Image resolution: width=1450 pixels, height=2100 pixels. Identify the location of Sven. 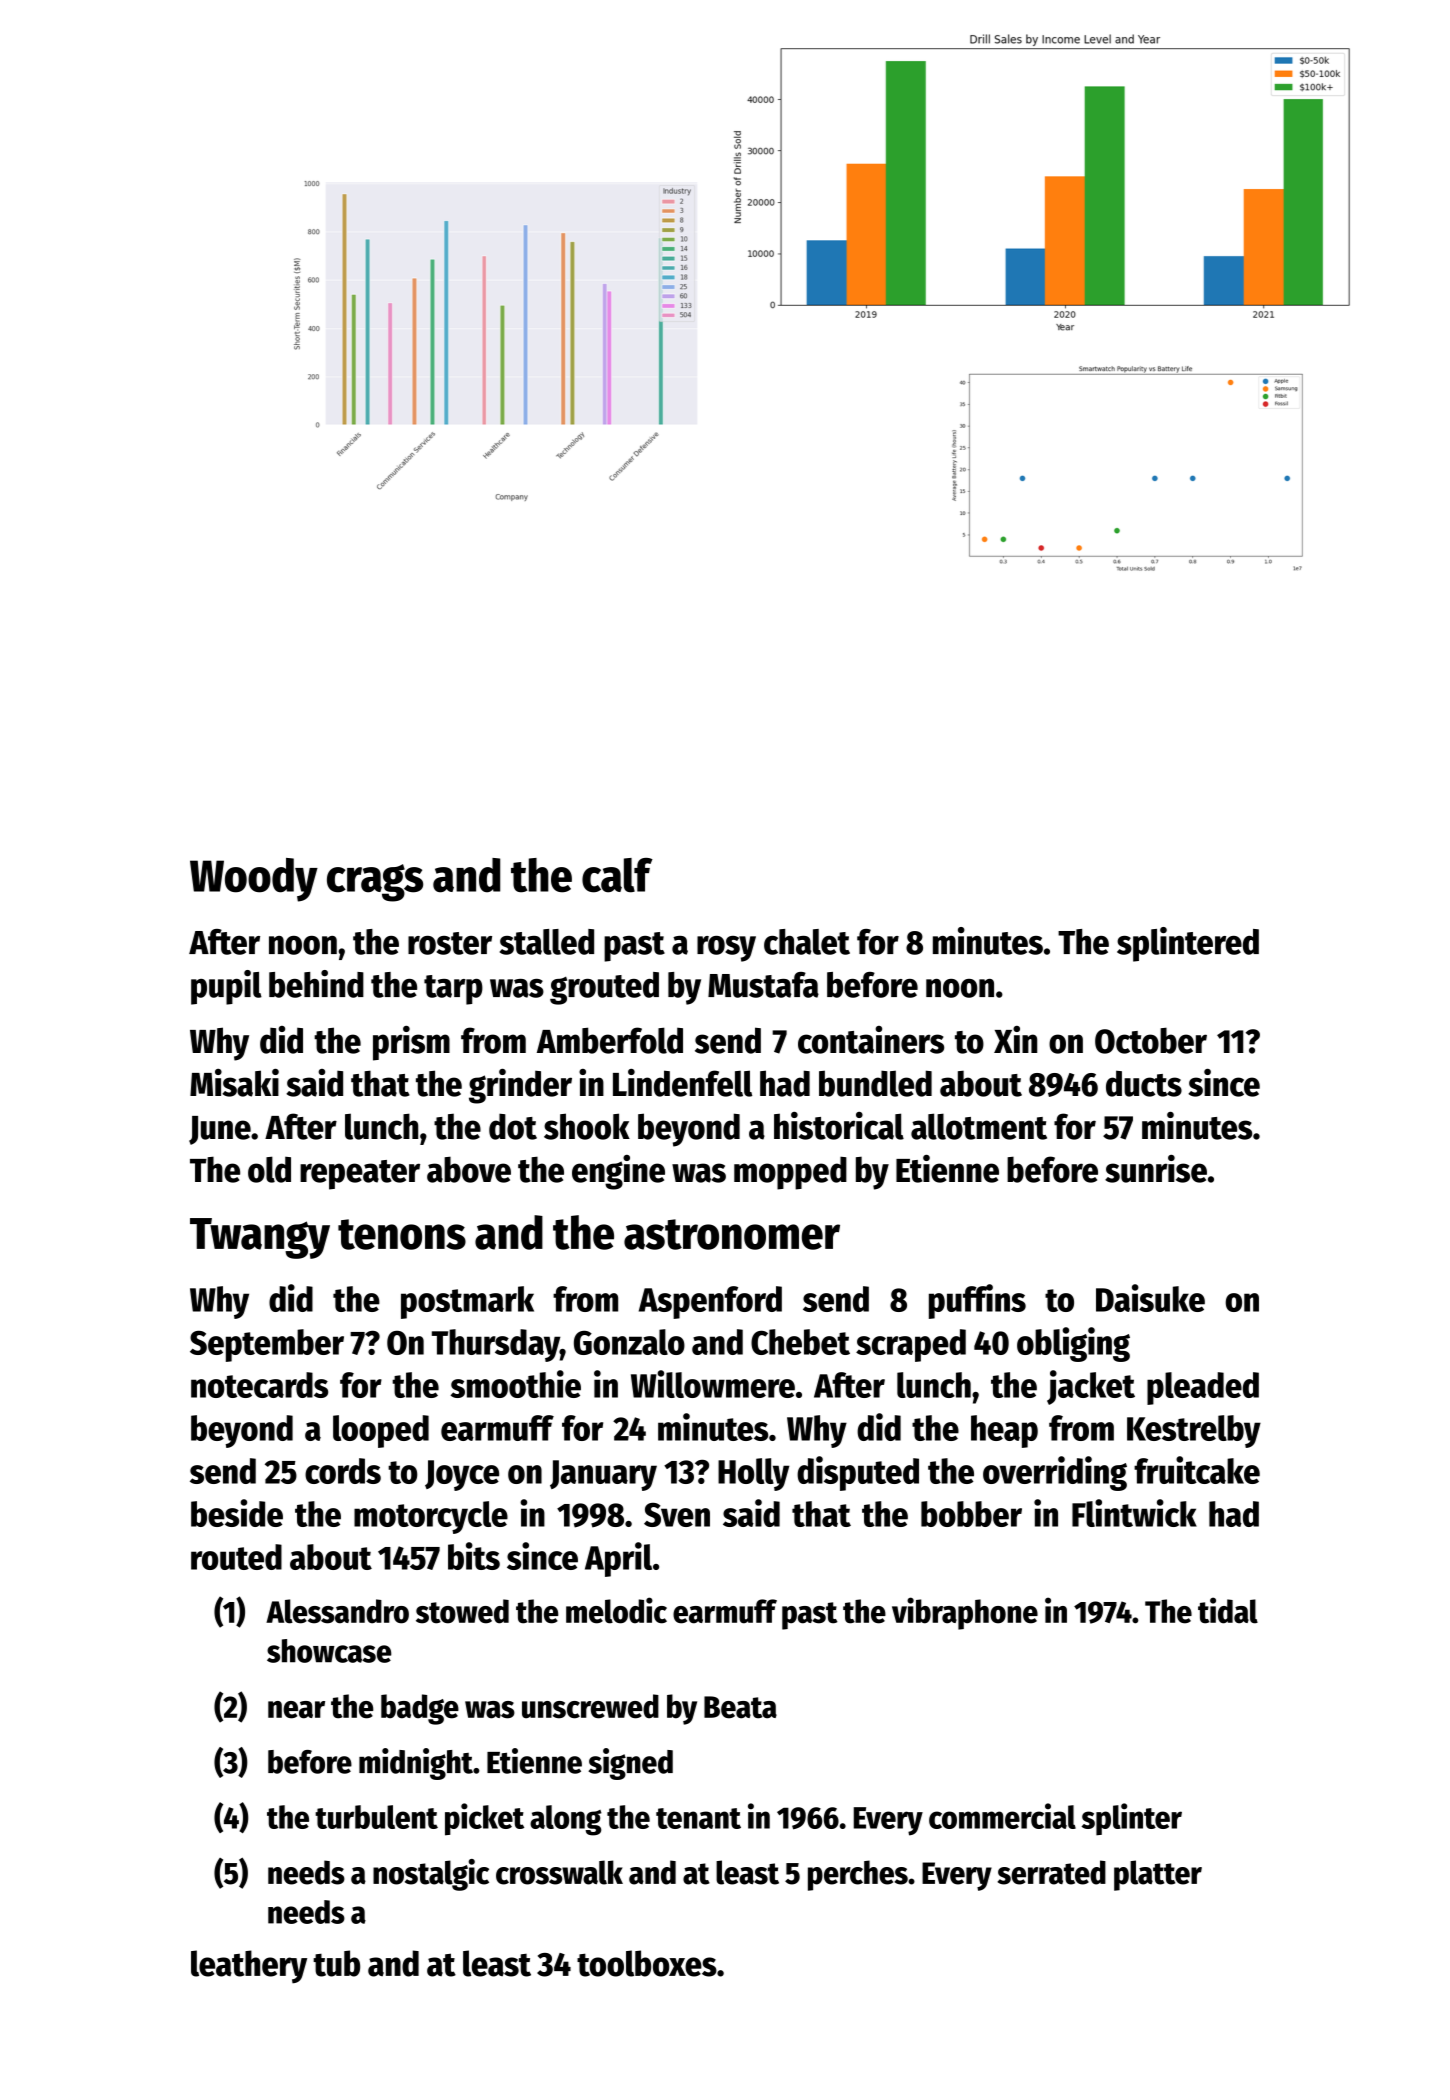
(677, 1515).
